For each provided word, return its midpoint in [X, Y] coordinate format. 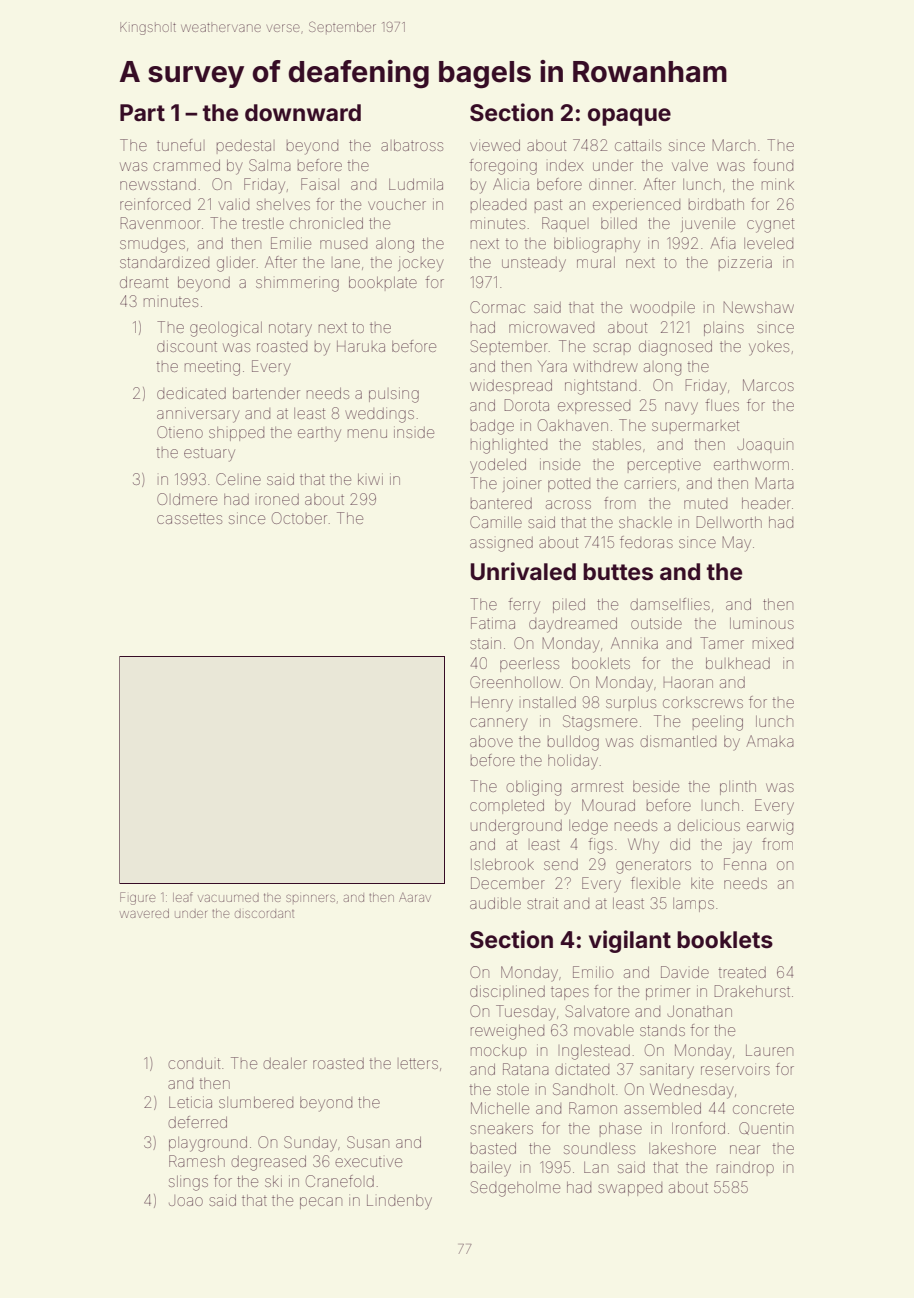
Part [142, 113]
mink [778, 184]
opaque [629, 117]
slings [188, 1183]
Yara [552, 366]
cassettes [189, 519]
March [734, 145]
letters [419, 1063]
